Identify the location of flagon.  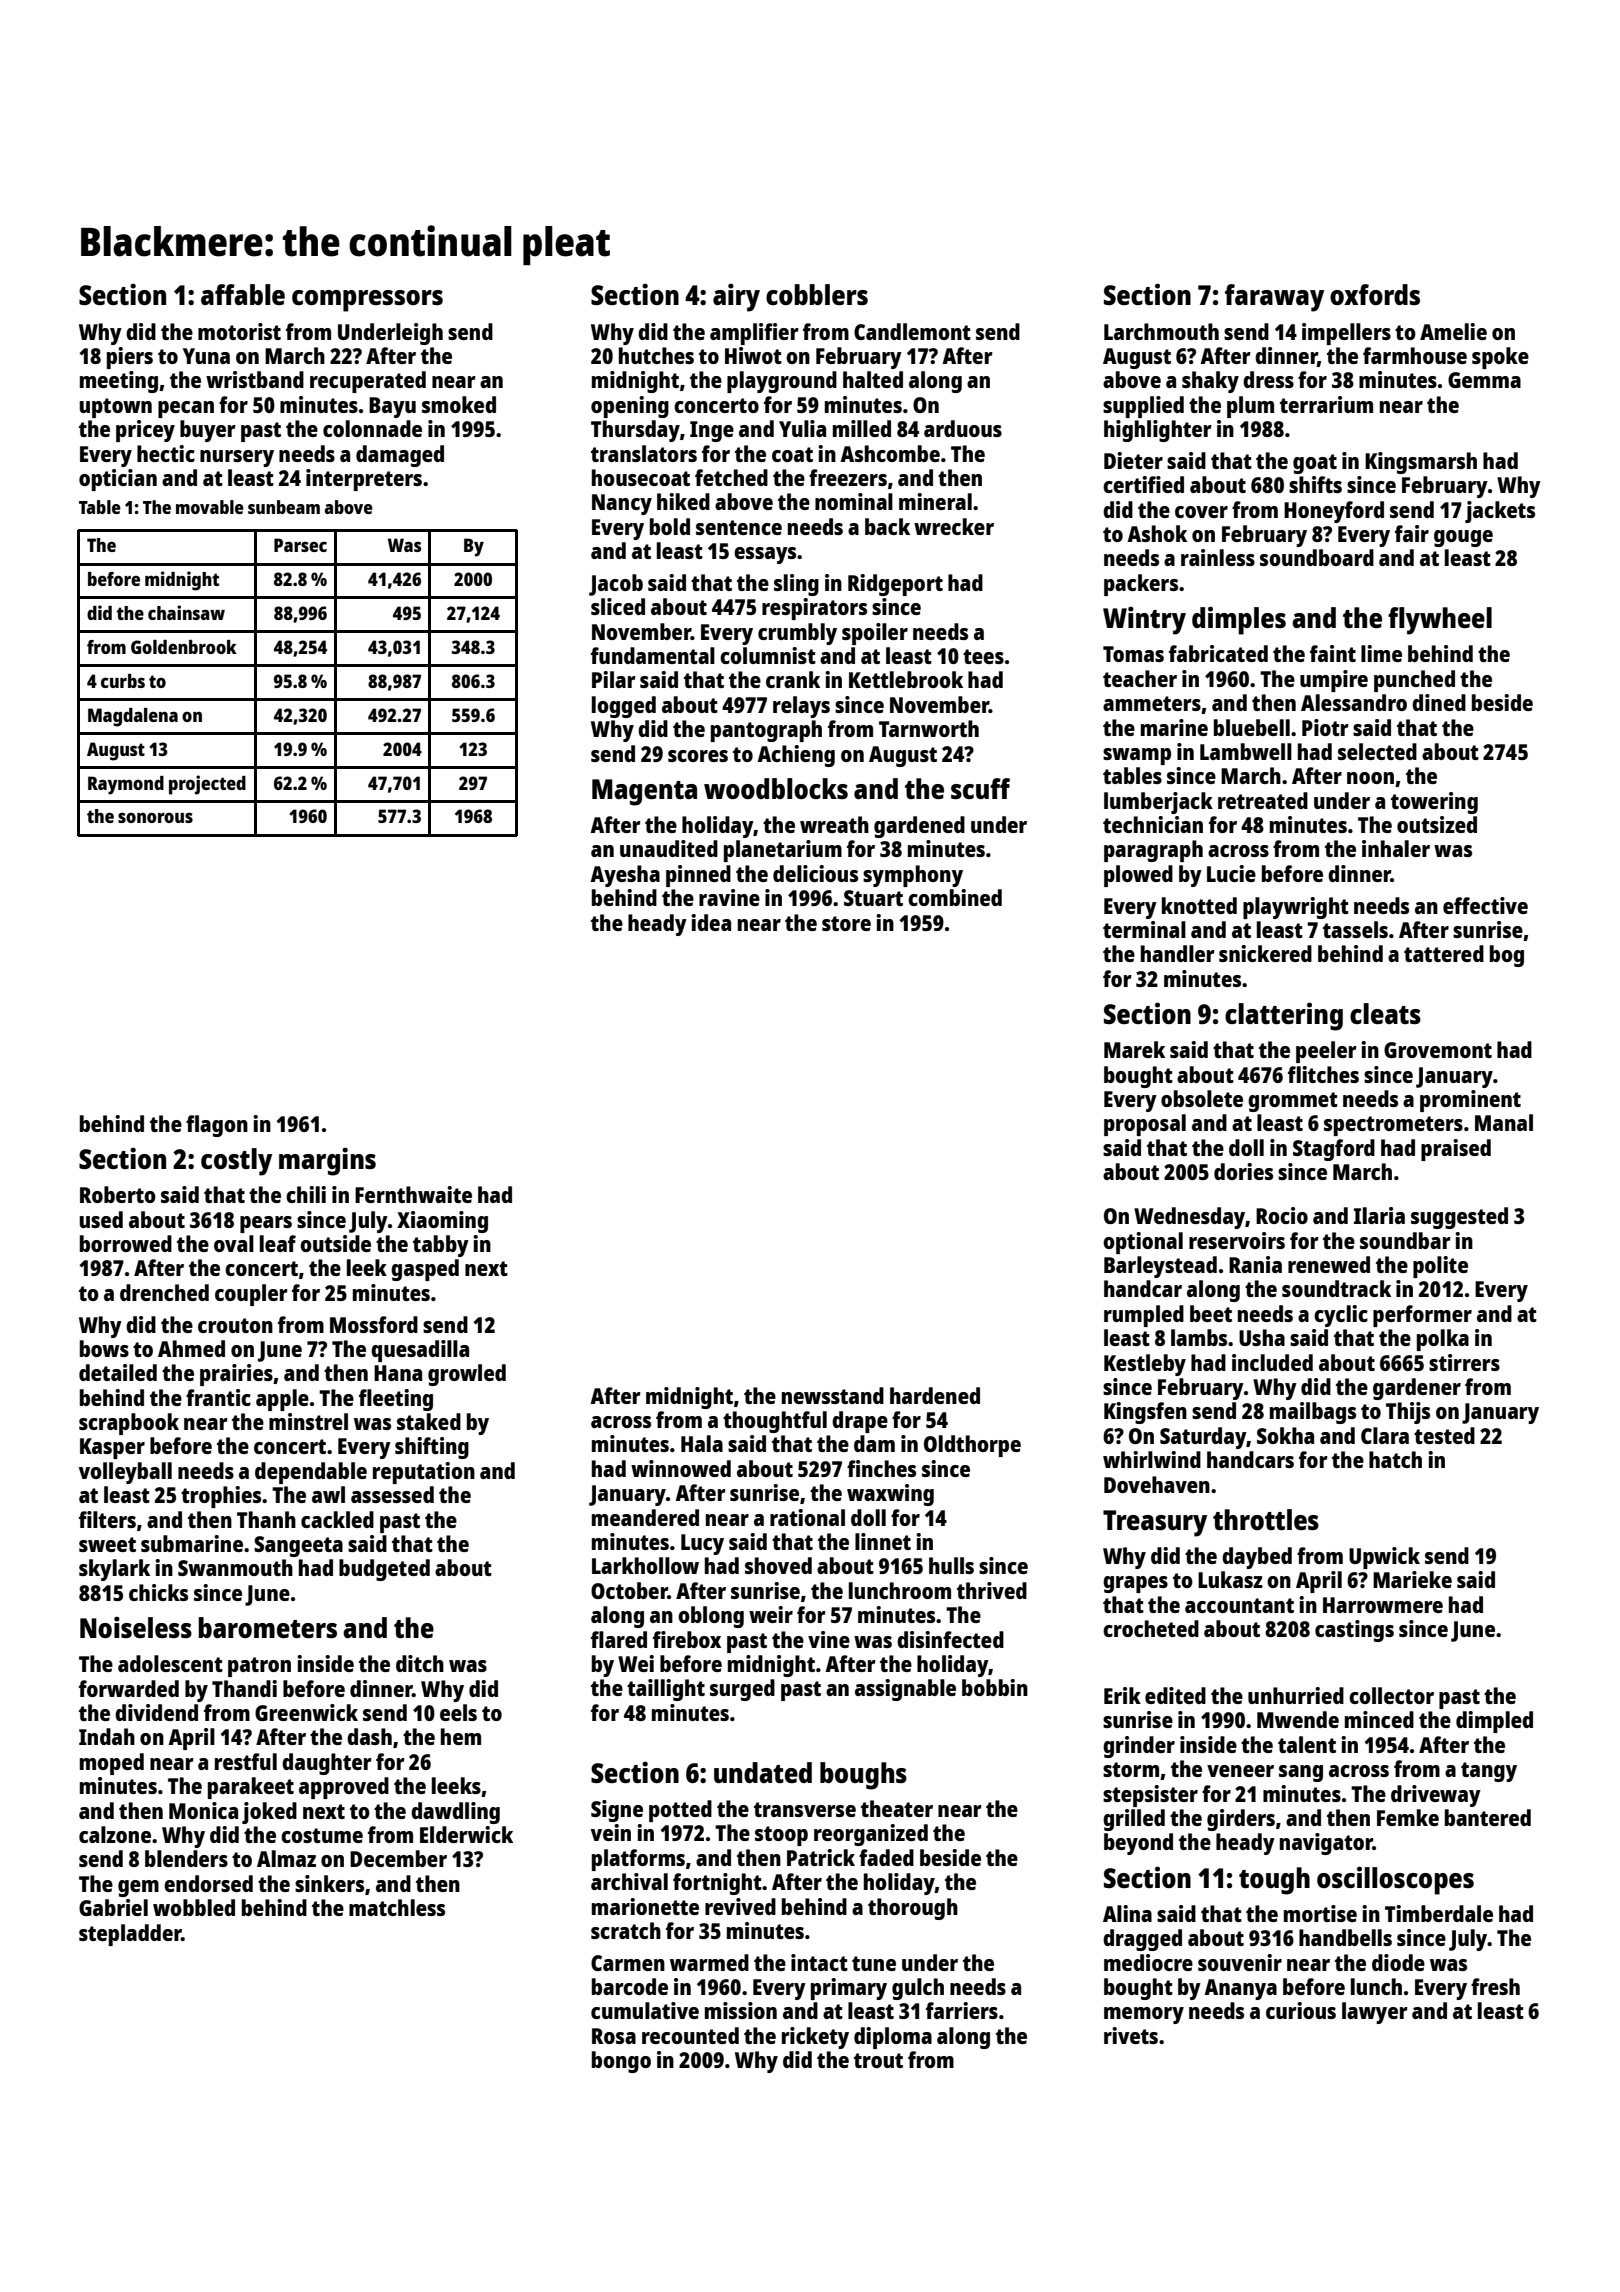
(217, 1126).
